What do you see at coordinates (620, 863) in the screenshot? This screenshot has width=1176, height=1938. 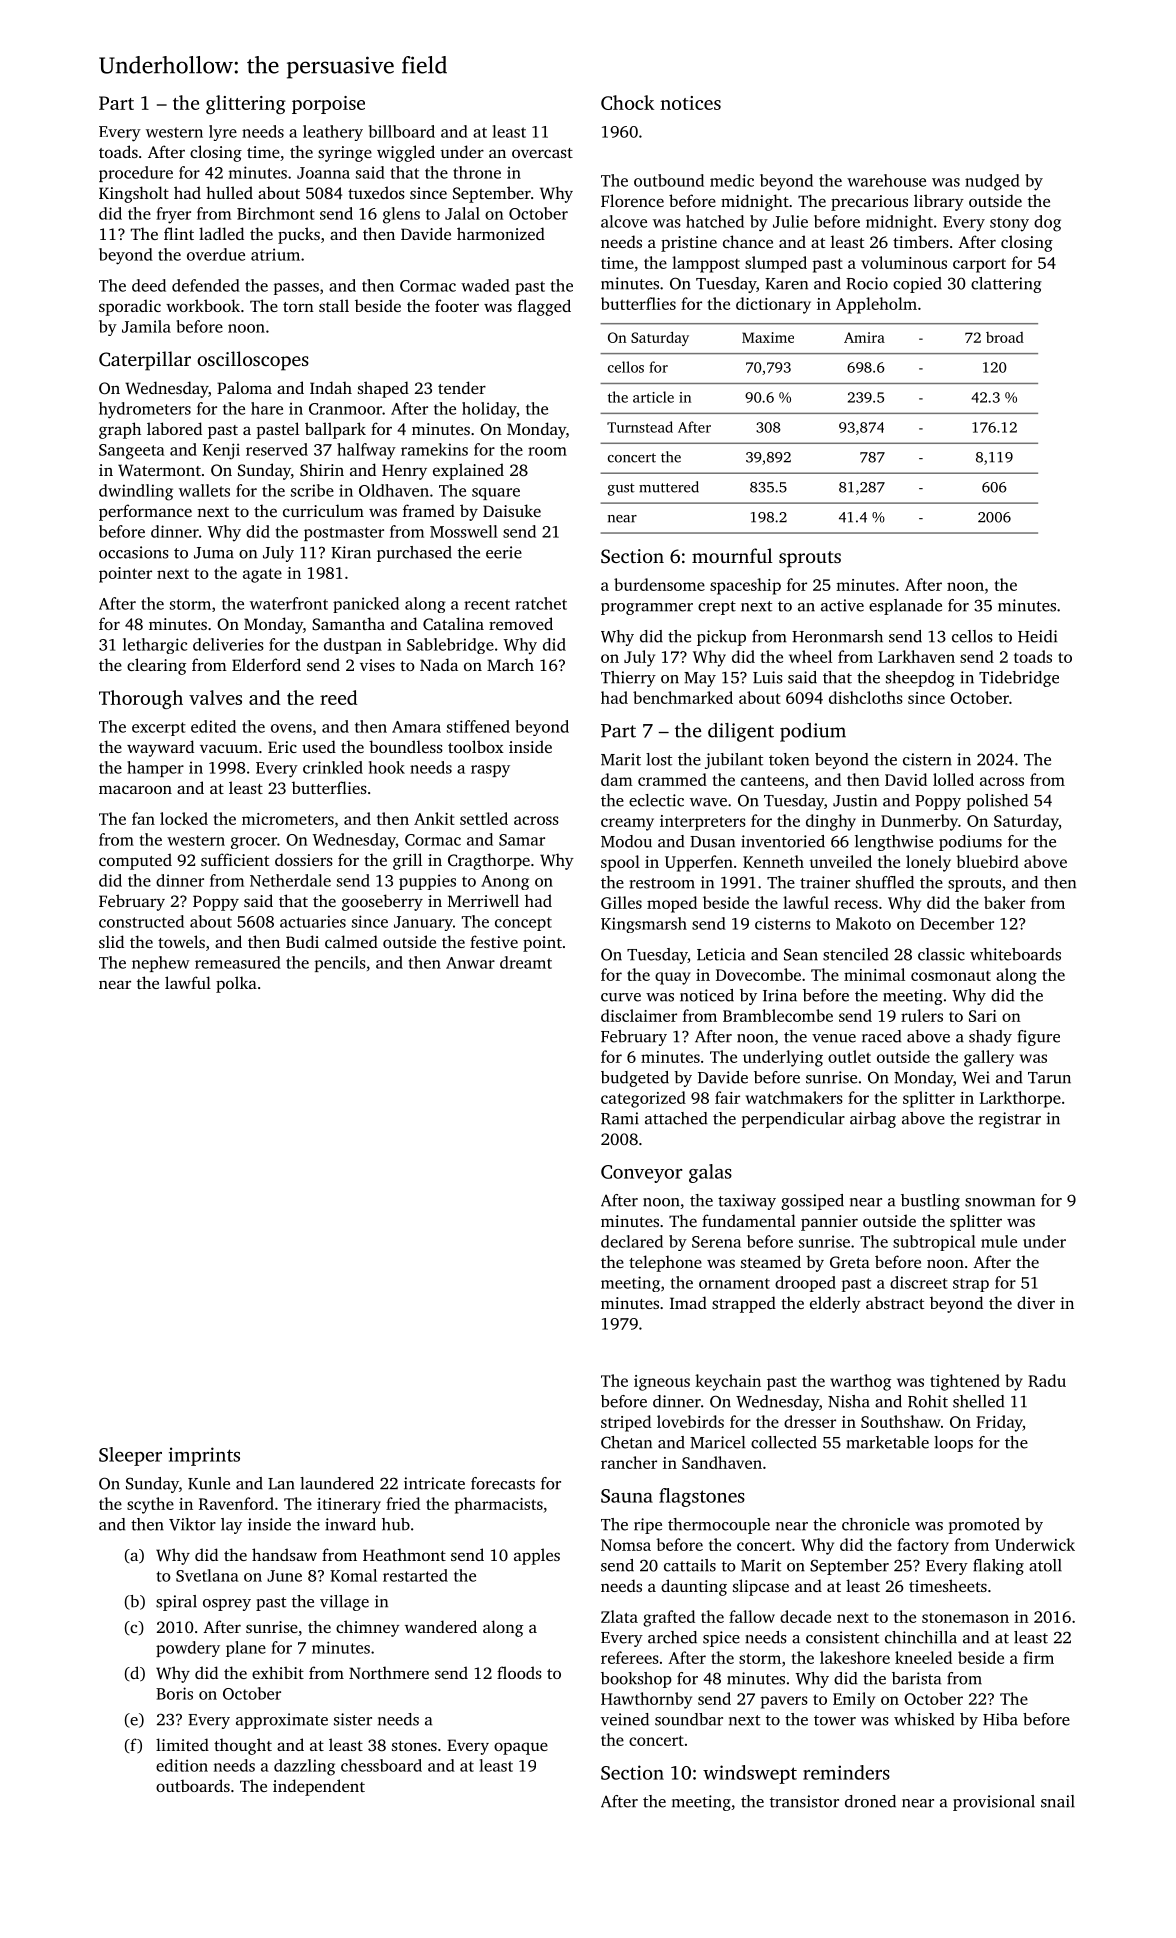 I see `spool` at bounding box center [620, 863].
